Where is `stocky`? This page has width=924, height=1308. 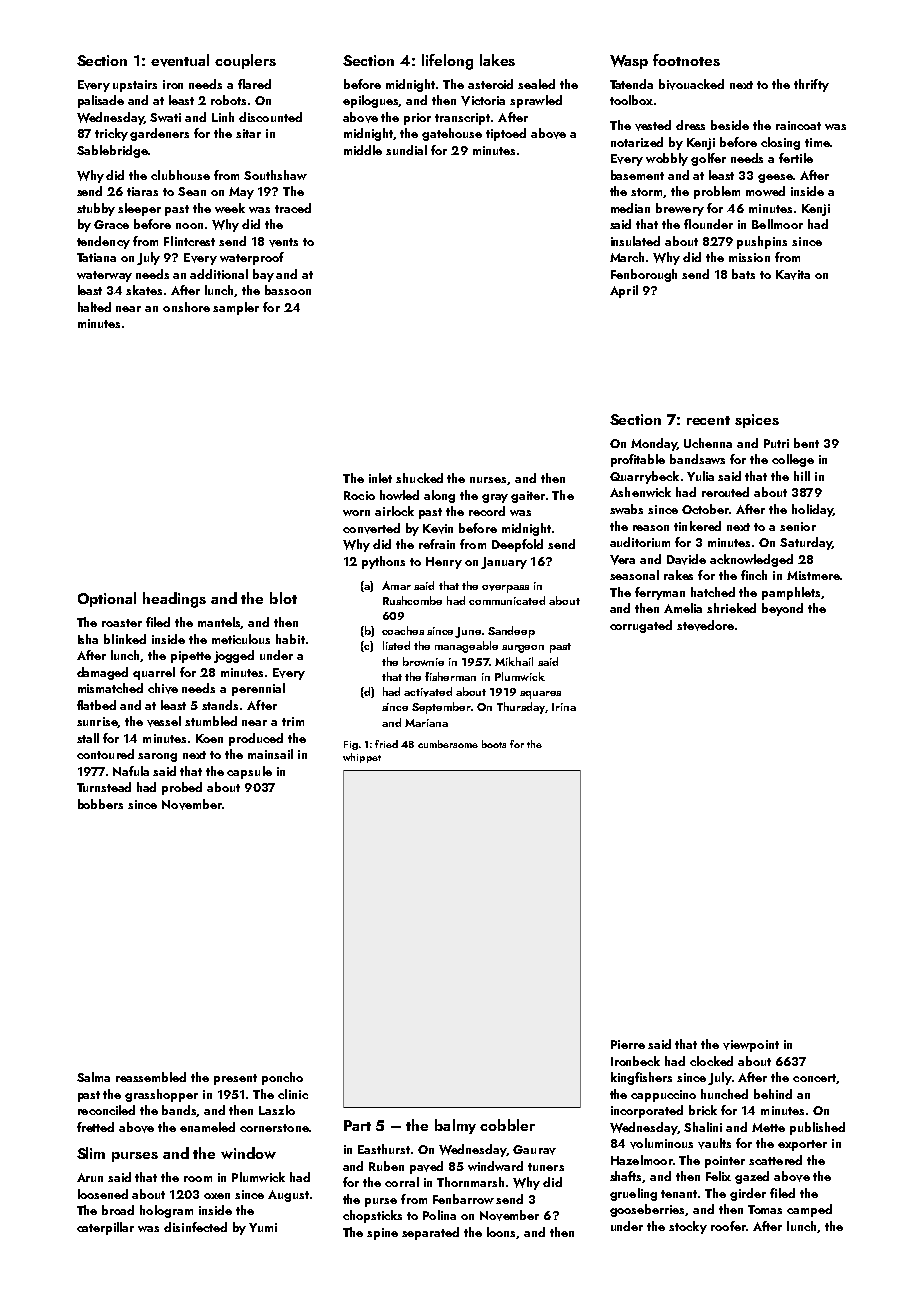 stocky is located at coordinates (688, 1227).
